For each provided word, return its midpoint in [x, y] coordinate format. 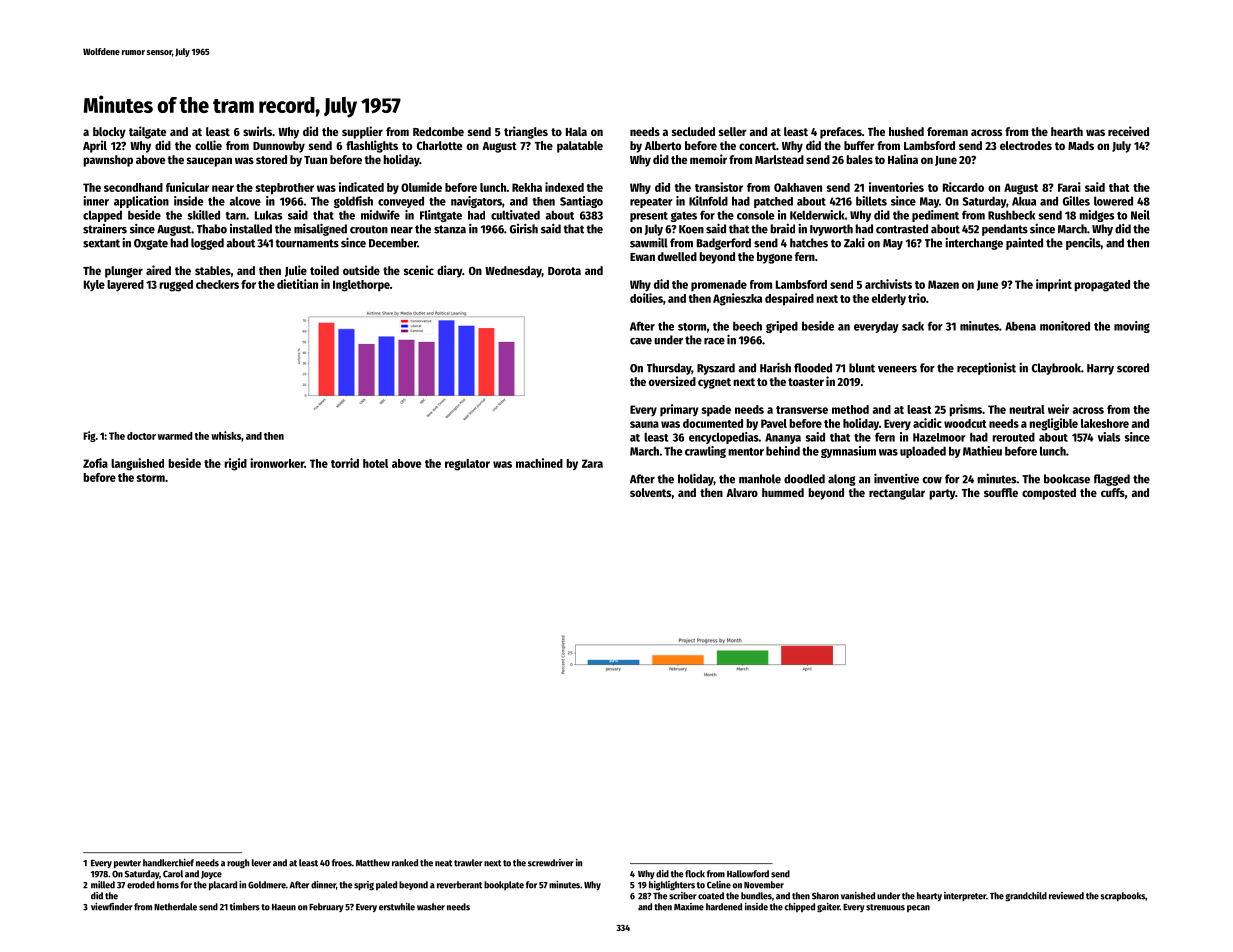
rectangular [897, 494]
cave [641, 341]
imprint [1054, 285]
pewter [127, 864]
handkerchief [168, 863]
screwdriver [551, 863]
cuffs [1113, 492]
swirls [257, 131]
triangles [526, 132]
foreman [947, 131]
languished [137, 464]
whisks [226, 435]
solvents [650, 492]
